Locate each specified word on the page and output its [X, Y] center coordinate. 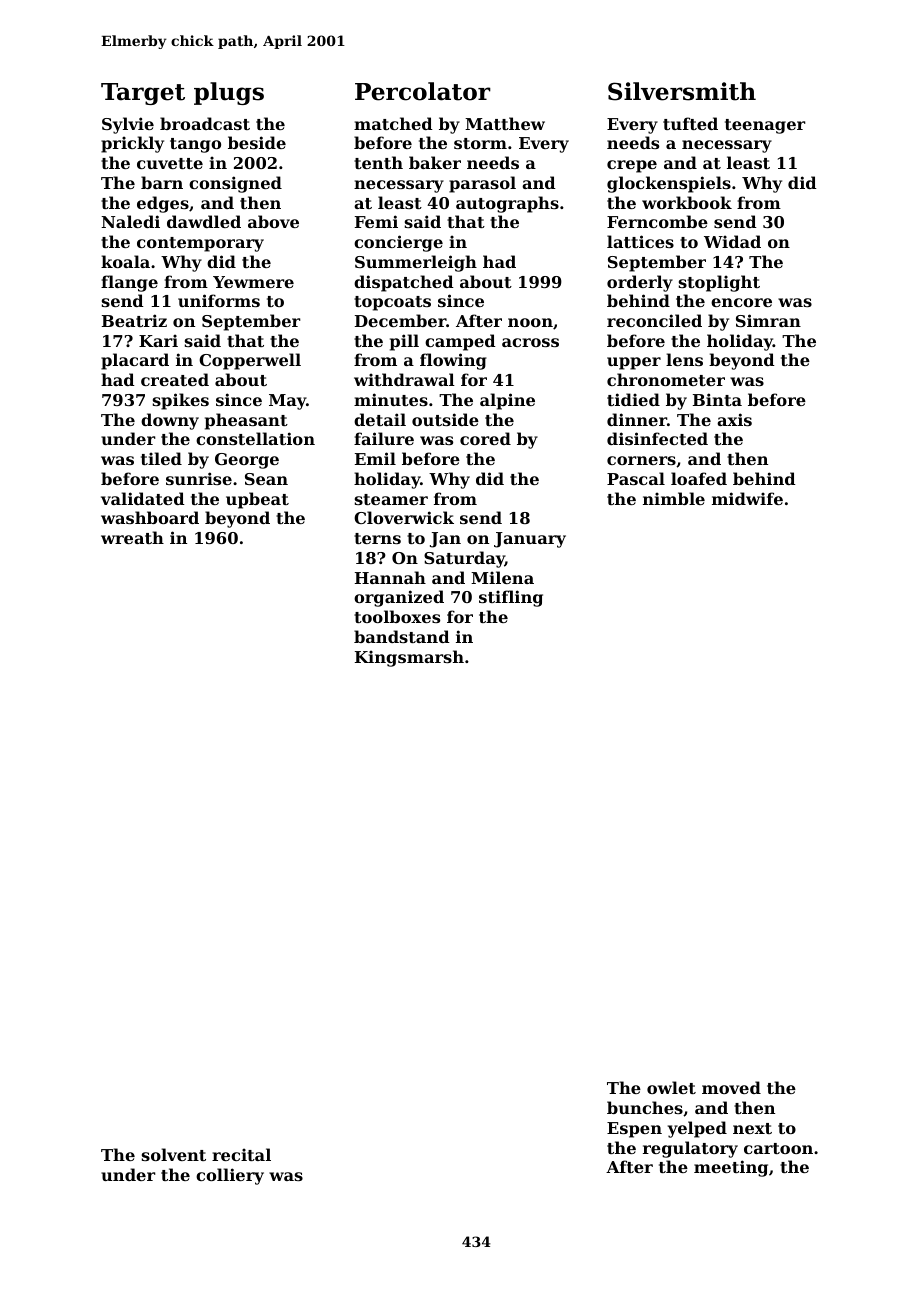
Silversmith [682, 91]
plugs [229, 93]
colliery [230, 1176]
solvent [174, 1154]
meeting [731, 1168]
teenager [765, 126]
